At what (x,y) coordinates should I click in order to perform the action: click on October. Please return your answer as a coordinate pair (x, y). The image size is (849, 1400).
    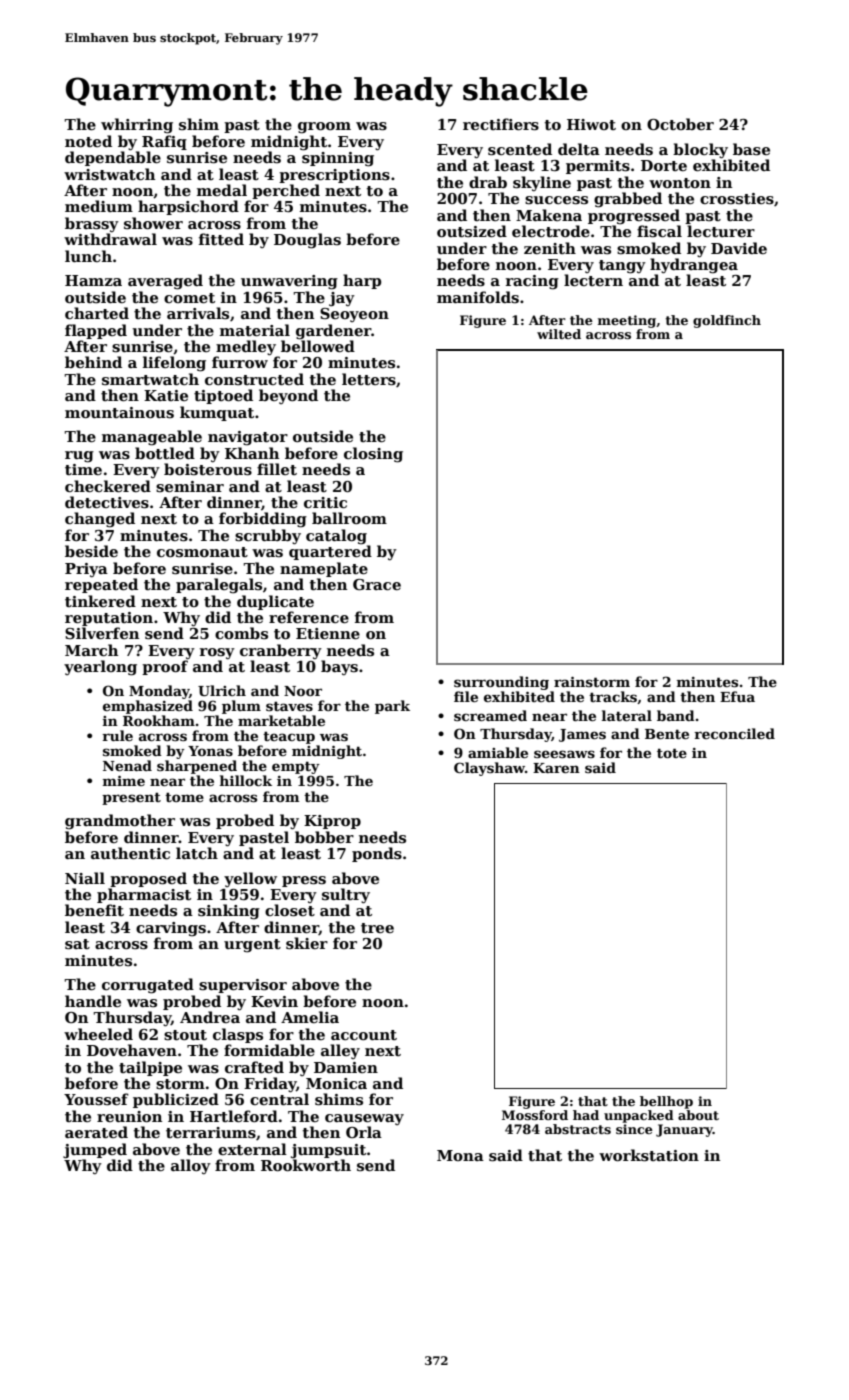
    Looking at the image, I should click on (680, 124).
